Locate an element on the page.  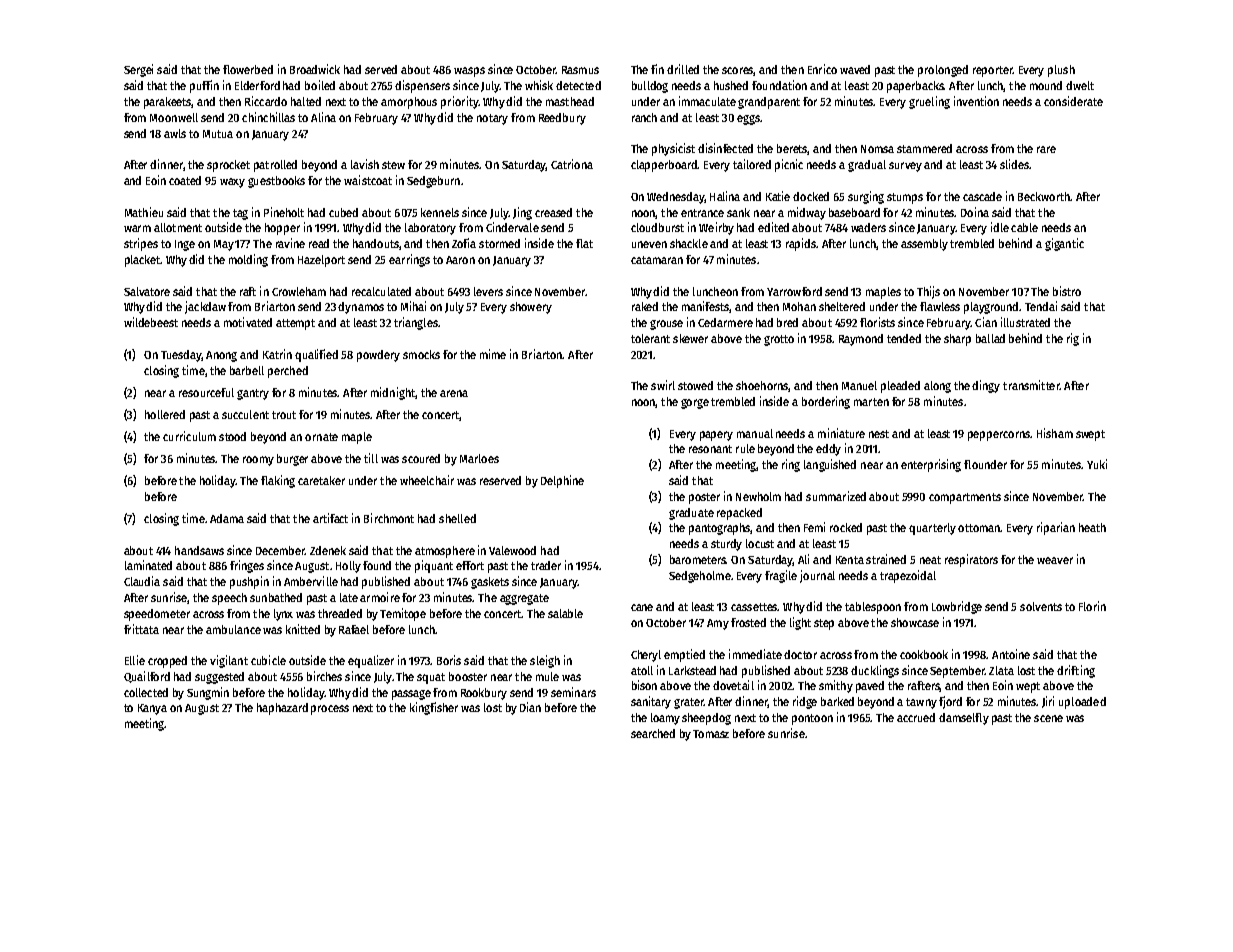
haphazard is located at coordinates (282, 709).
